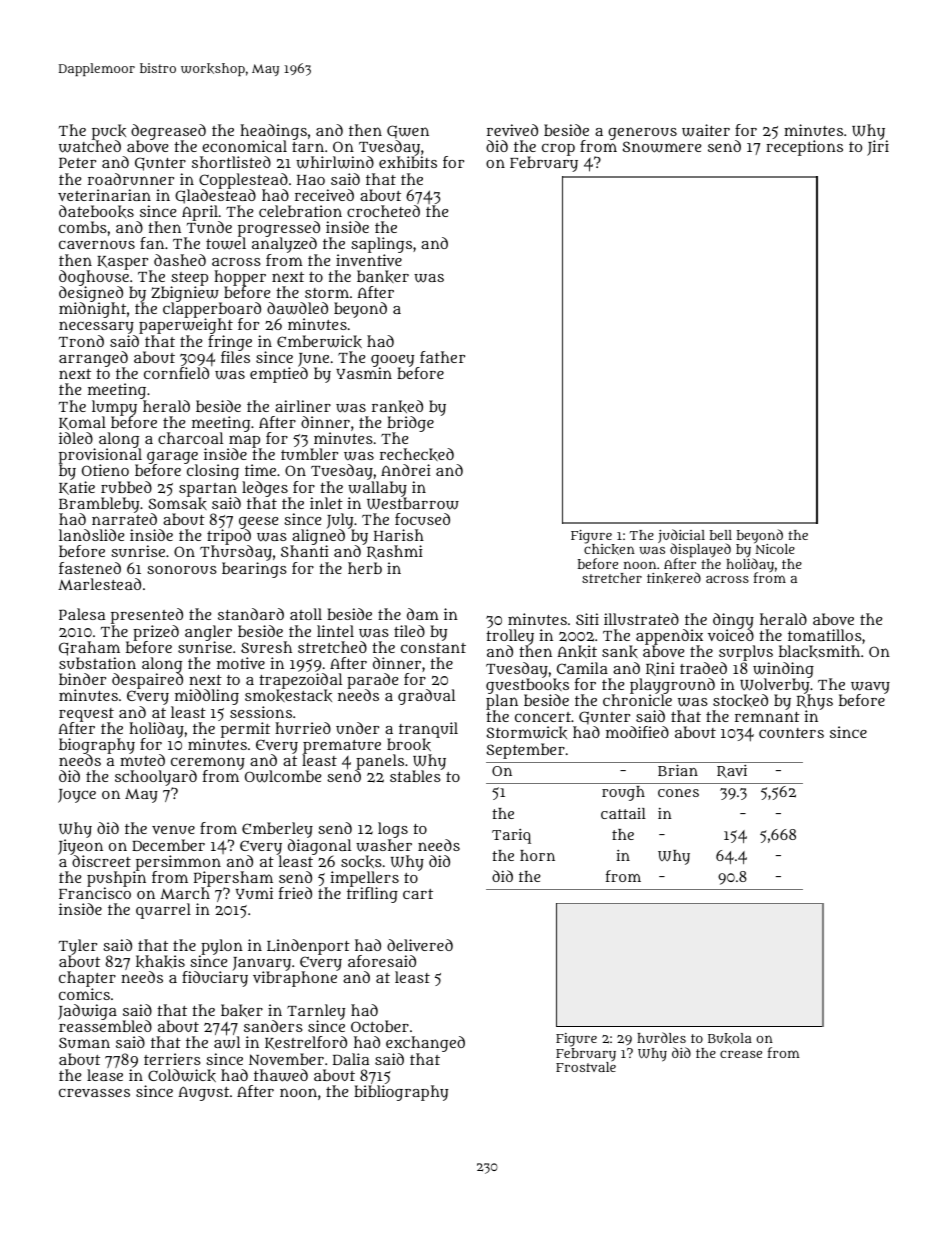  What do you see at coordinates (408, 132) in the image?
I see `Gwen` at bounding box center [408, 132].
